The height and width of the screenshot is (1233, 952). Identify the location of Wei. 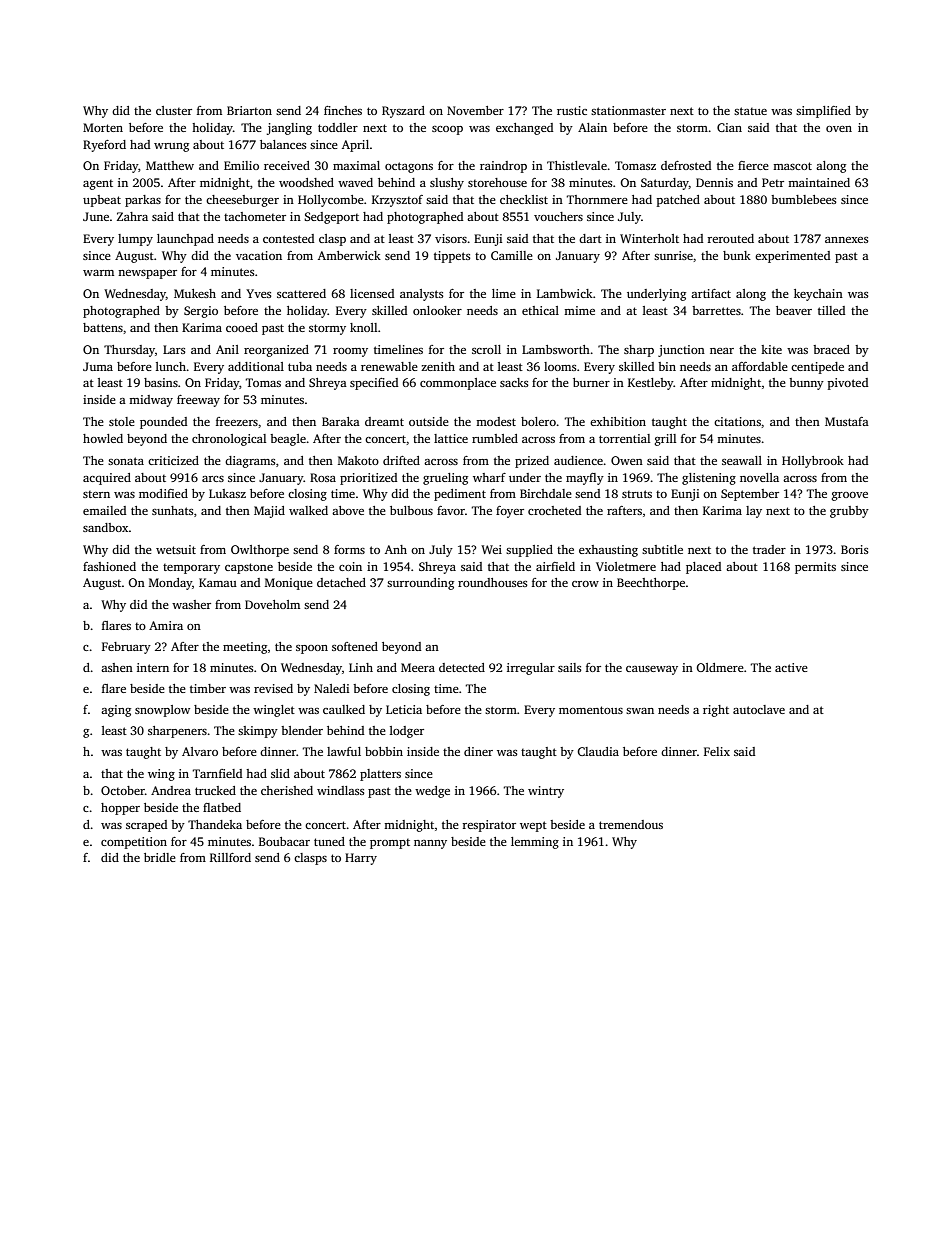
(491, 549).
